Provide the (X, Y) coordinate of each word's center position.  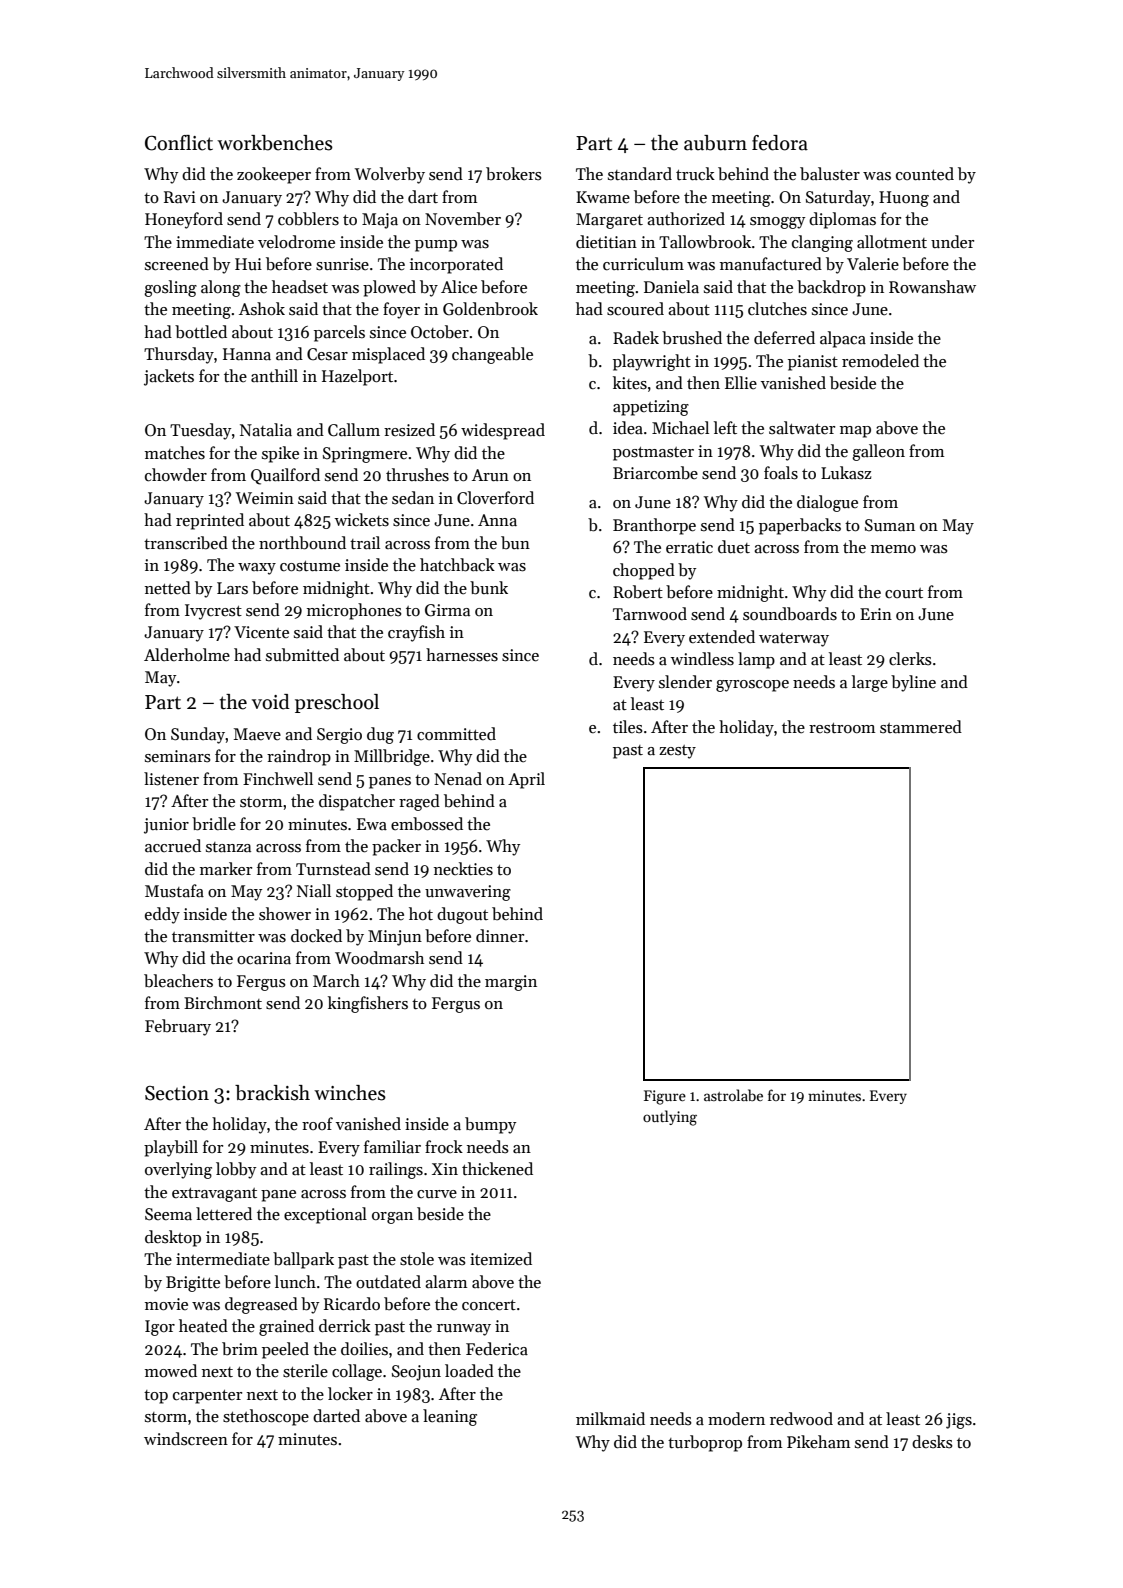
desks (932, 1442)
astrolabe (733, 1095)
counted (925, 174)
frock (444, 1146)
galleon (878, 452)
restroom (842, 728)
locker (350, 1394)
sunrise (342, 264)
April (526, 780)
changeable (492, 355)
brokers (514, 174)
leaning (450, 1417)
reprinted (210, 521)
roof (317, 1123)
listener (171, 779)
